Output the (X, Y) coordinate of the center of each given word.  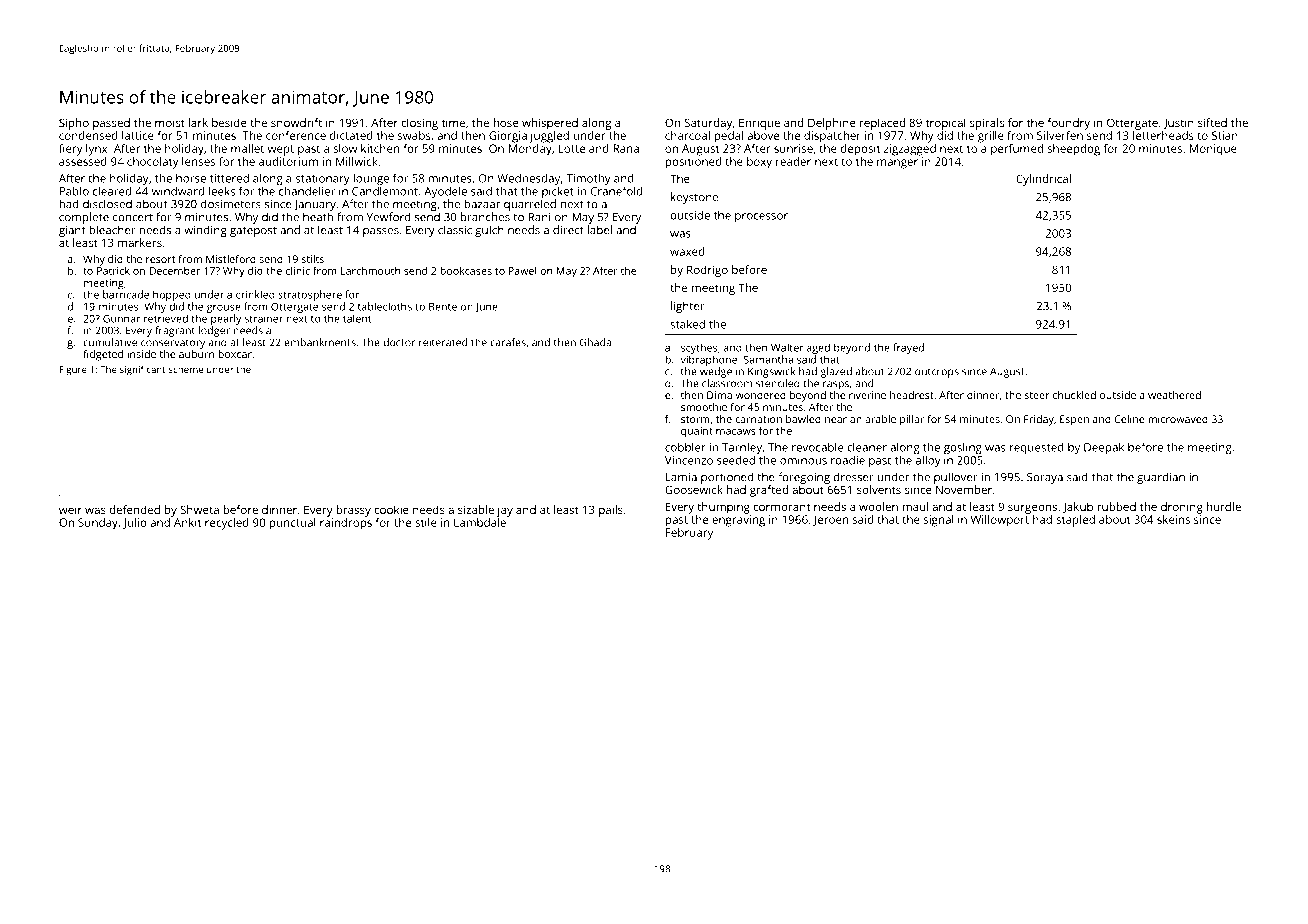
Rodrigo (707, 271)
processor (761, 217)
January (315, 205)
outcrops (937, 373)
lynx (96, 150)
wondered (761, 395)
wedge (716, 372)
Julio (135, 523)
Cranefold (616, 191)
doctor (399, 342)
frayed (908, 348)
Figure (73, 371)
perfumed (1017, 150)
